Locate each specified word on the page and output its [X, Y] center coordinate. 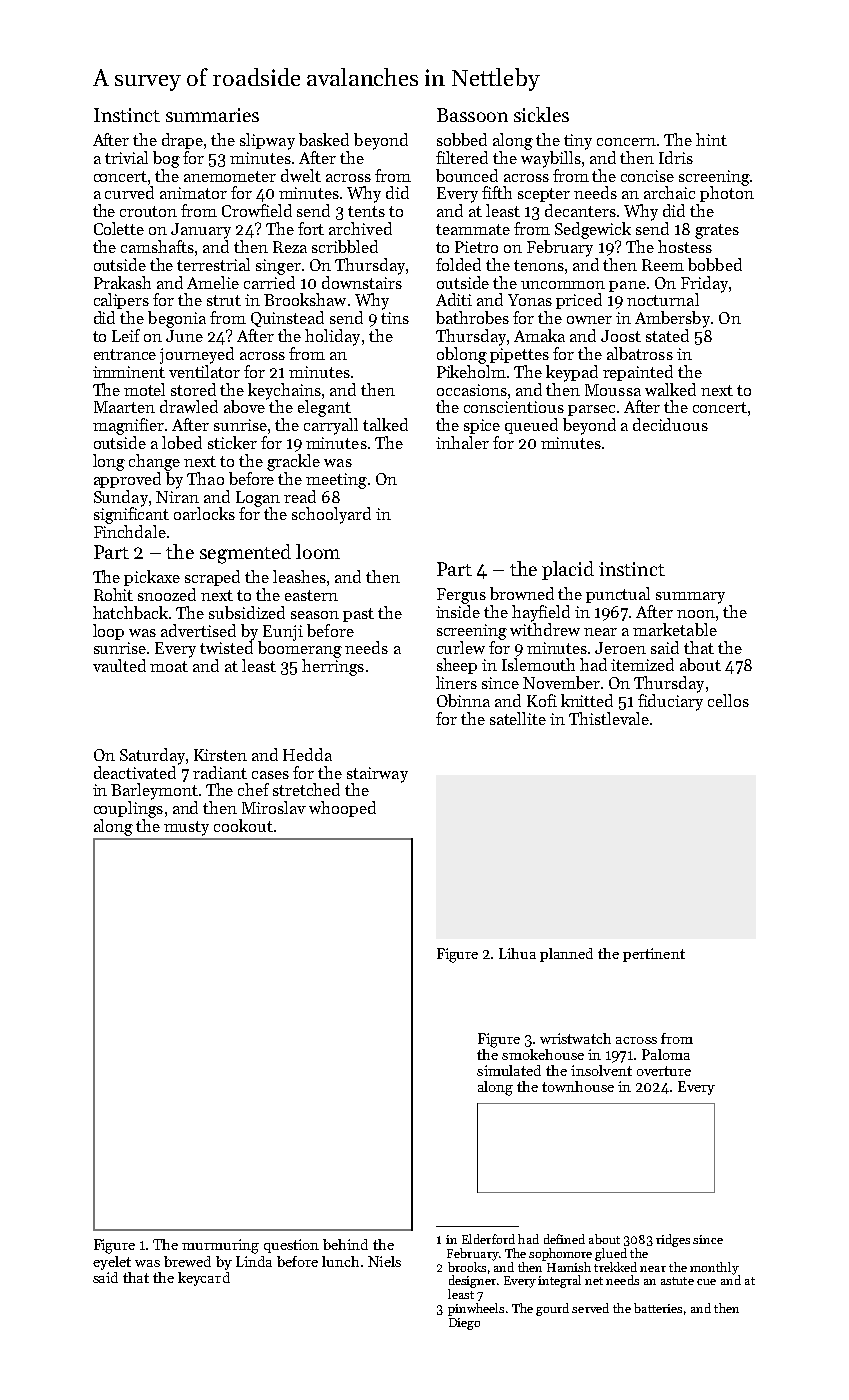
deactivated [135, 772]
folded [458, 264]
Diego [464, 1324]
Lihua [517, 953]
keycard [204, 1279]
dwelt [301, 175]
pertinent [654, 955]
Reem [663, 265]
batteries [658, 1308]
